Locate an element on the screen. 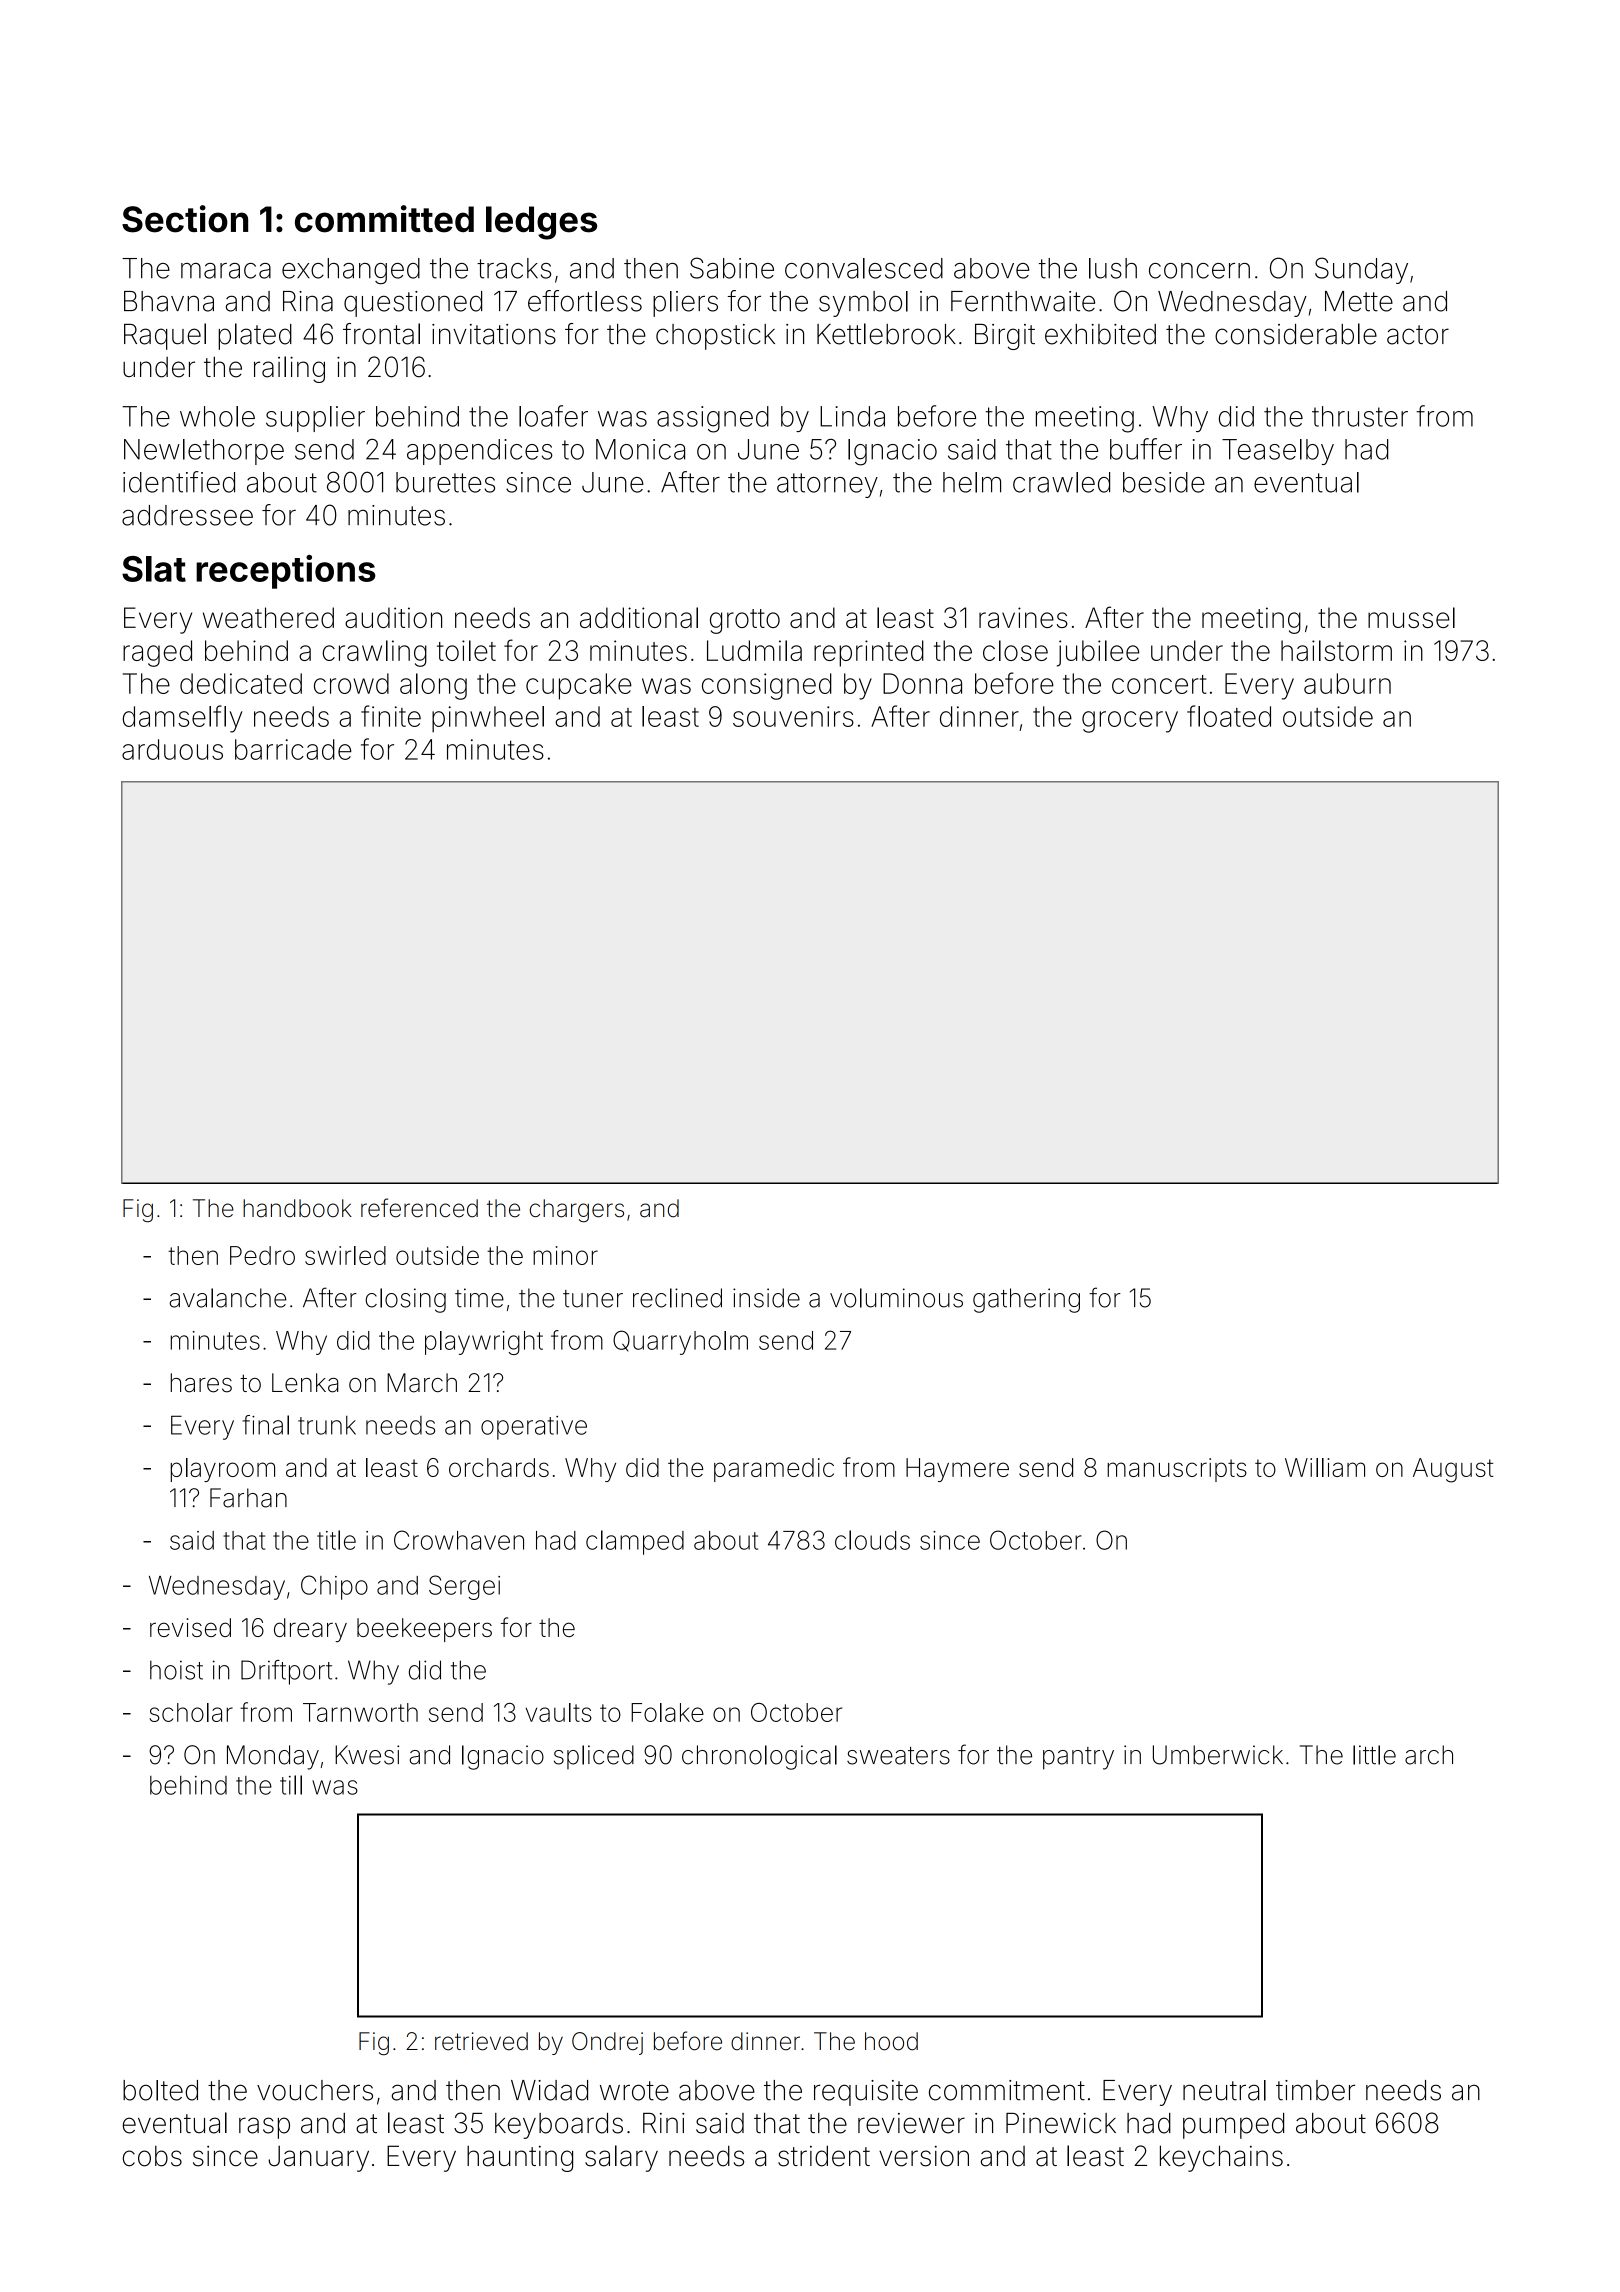  clouds is located at coordinates (872, 1540).
